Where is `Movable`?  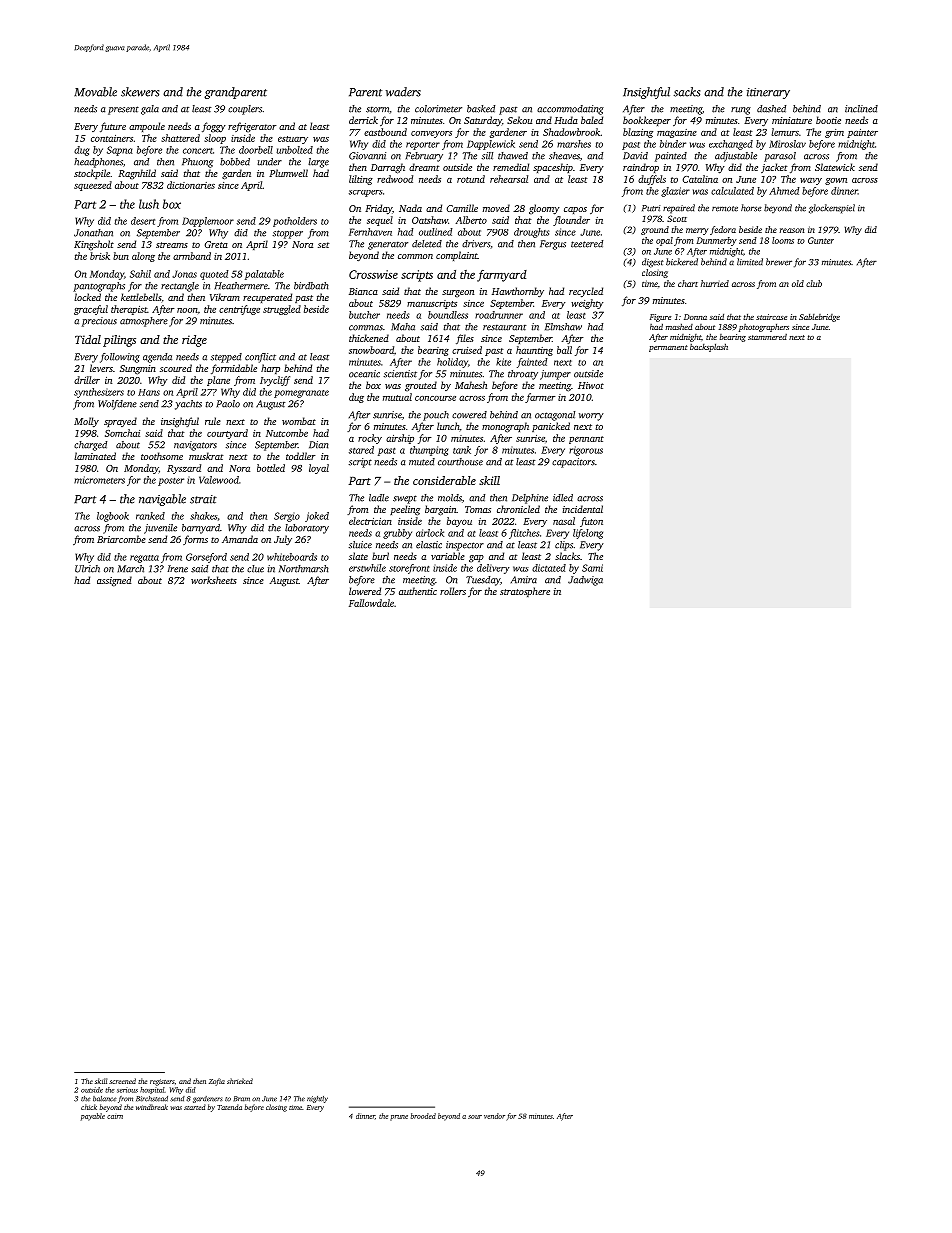 Movable is located at coordinates (95, 92).
